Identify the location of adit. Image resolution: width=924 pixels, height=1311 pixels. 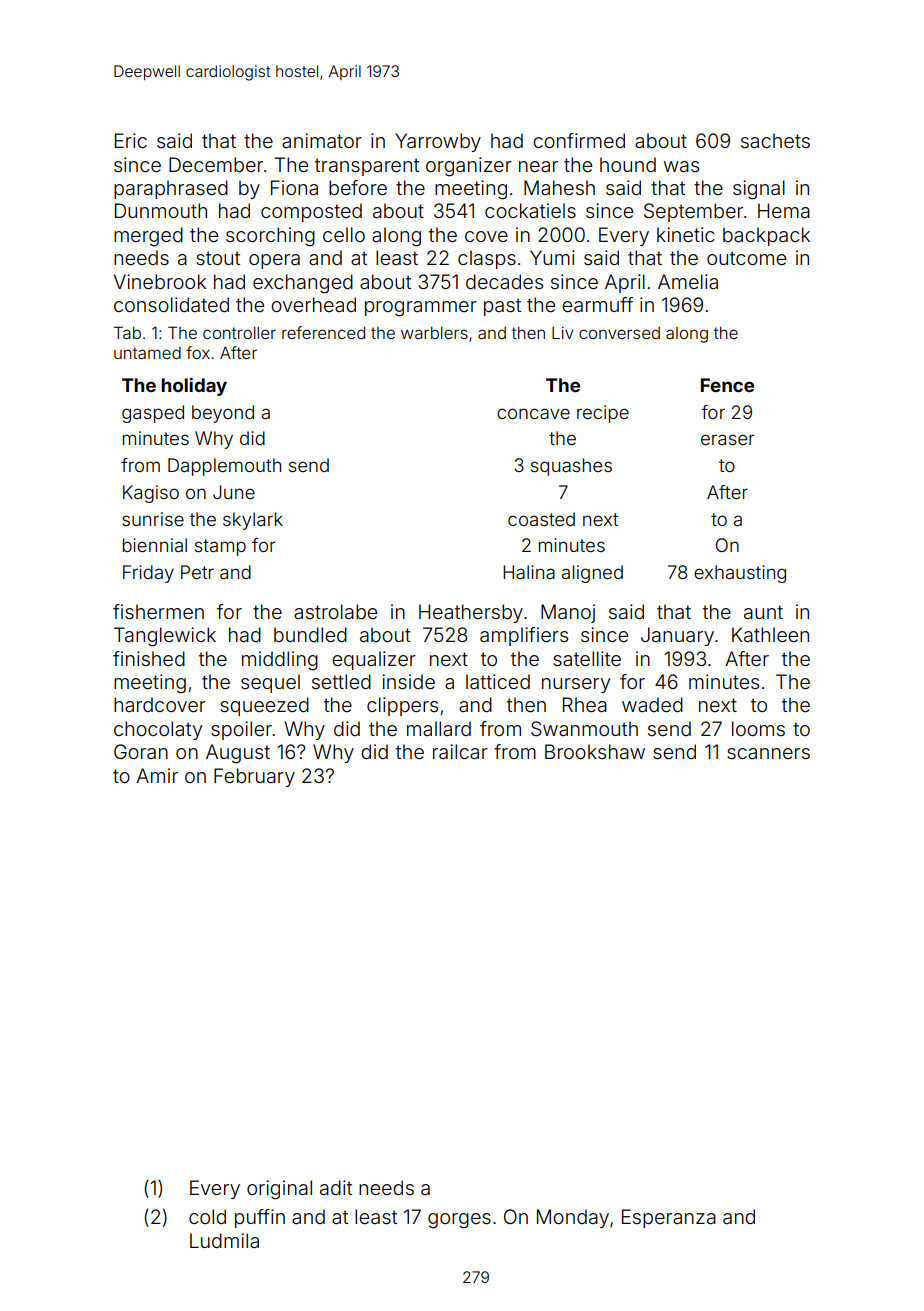
(336, 1187).
